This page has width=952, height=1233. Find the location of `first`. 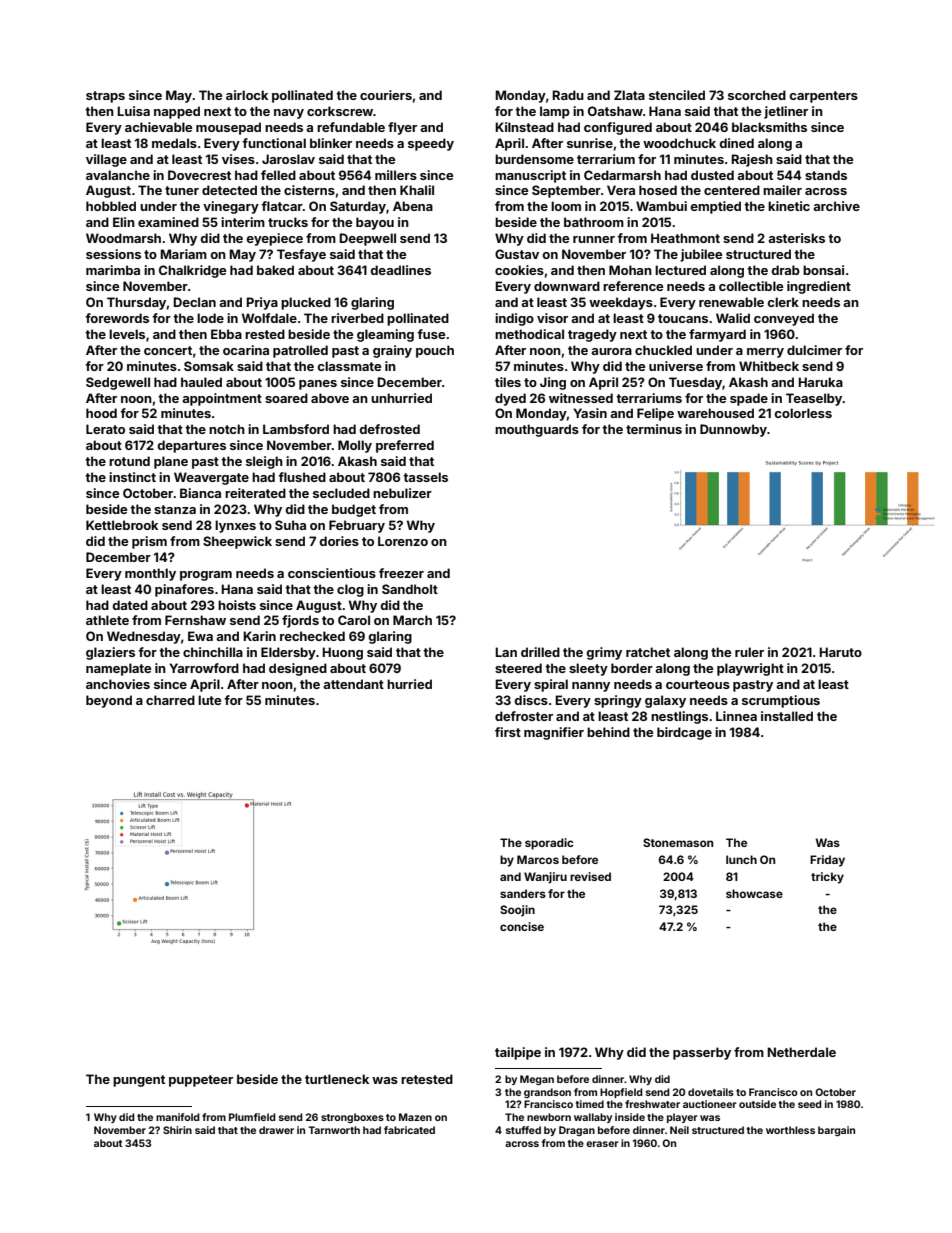

first is located at coordinates (508, 732).
